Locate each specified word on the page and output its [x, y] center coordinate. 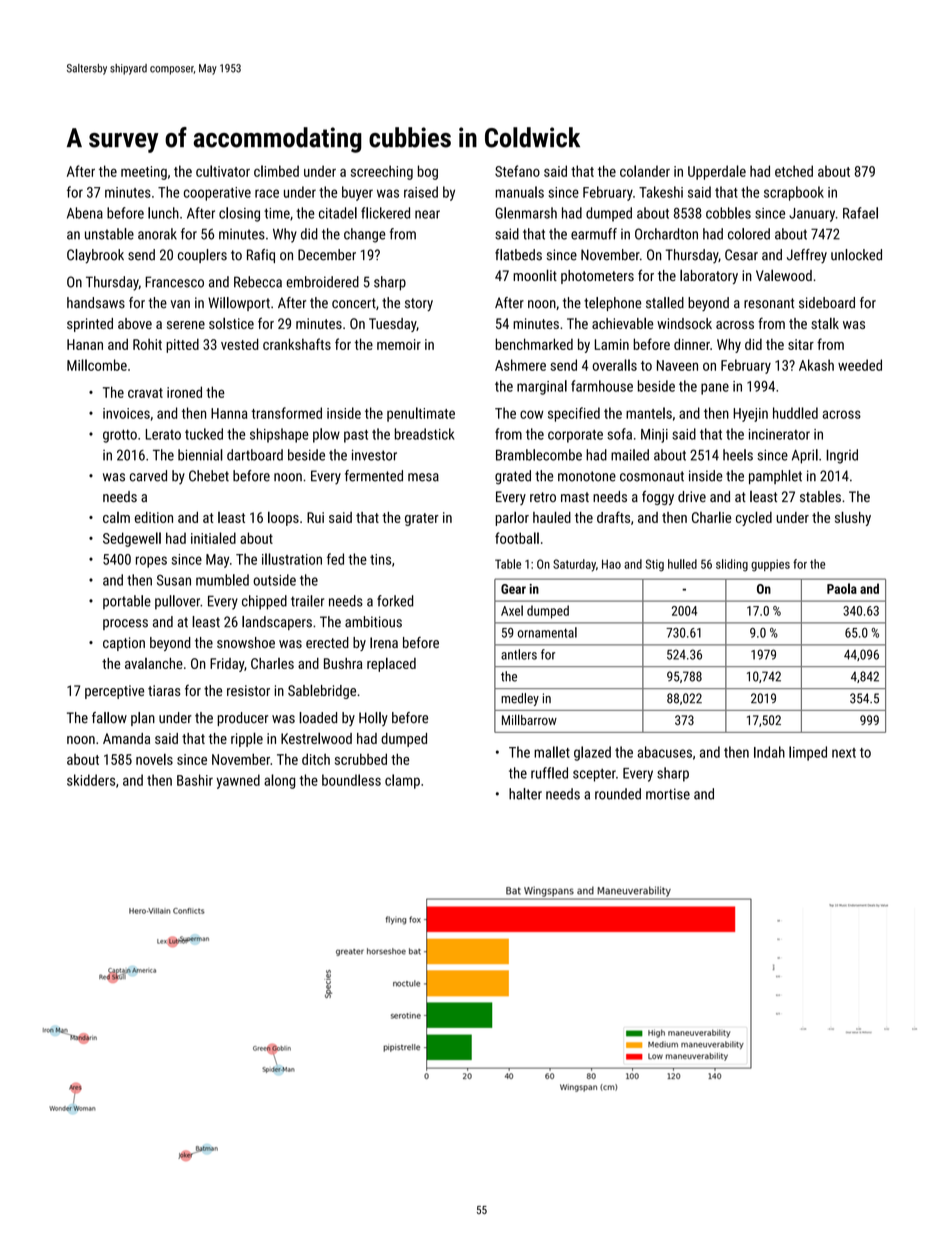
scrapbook [794, 193]
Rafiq [261, 256]
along [279, 781]
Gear [513, 589]
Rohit [147, 344]
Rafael [860, 213]
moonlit [535, 275]
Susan [174, 580]
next [844, 753]
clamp [402, 781]
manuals [519, 192]
